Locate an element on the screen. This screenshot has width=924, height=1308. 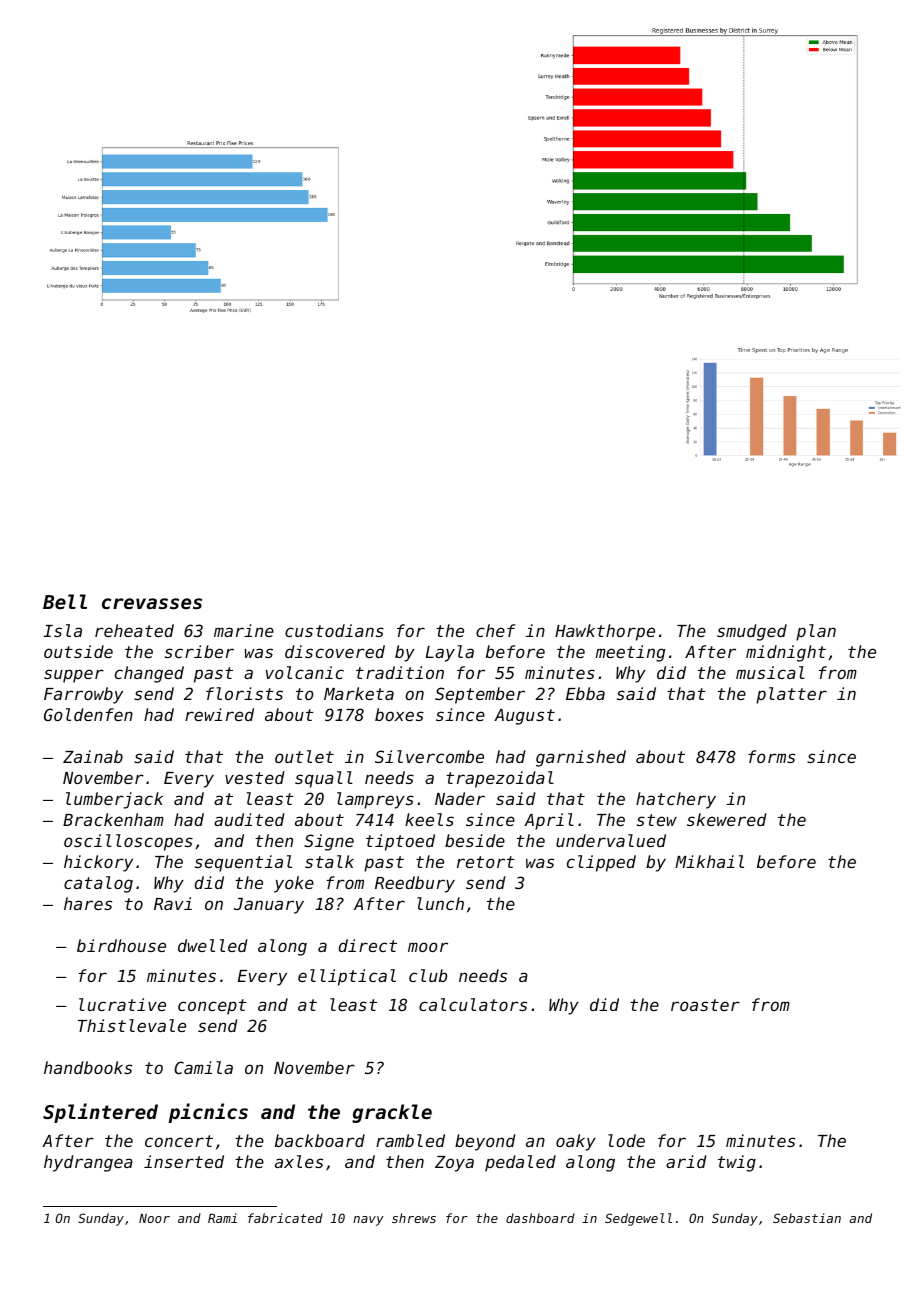
lode is located at coordinates (626, 1140).
